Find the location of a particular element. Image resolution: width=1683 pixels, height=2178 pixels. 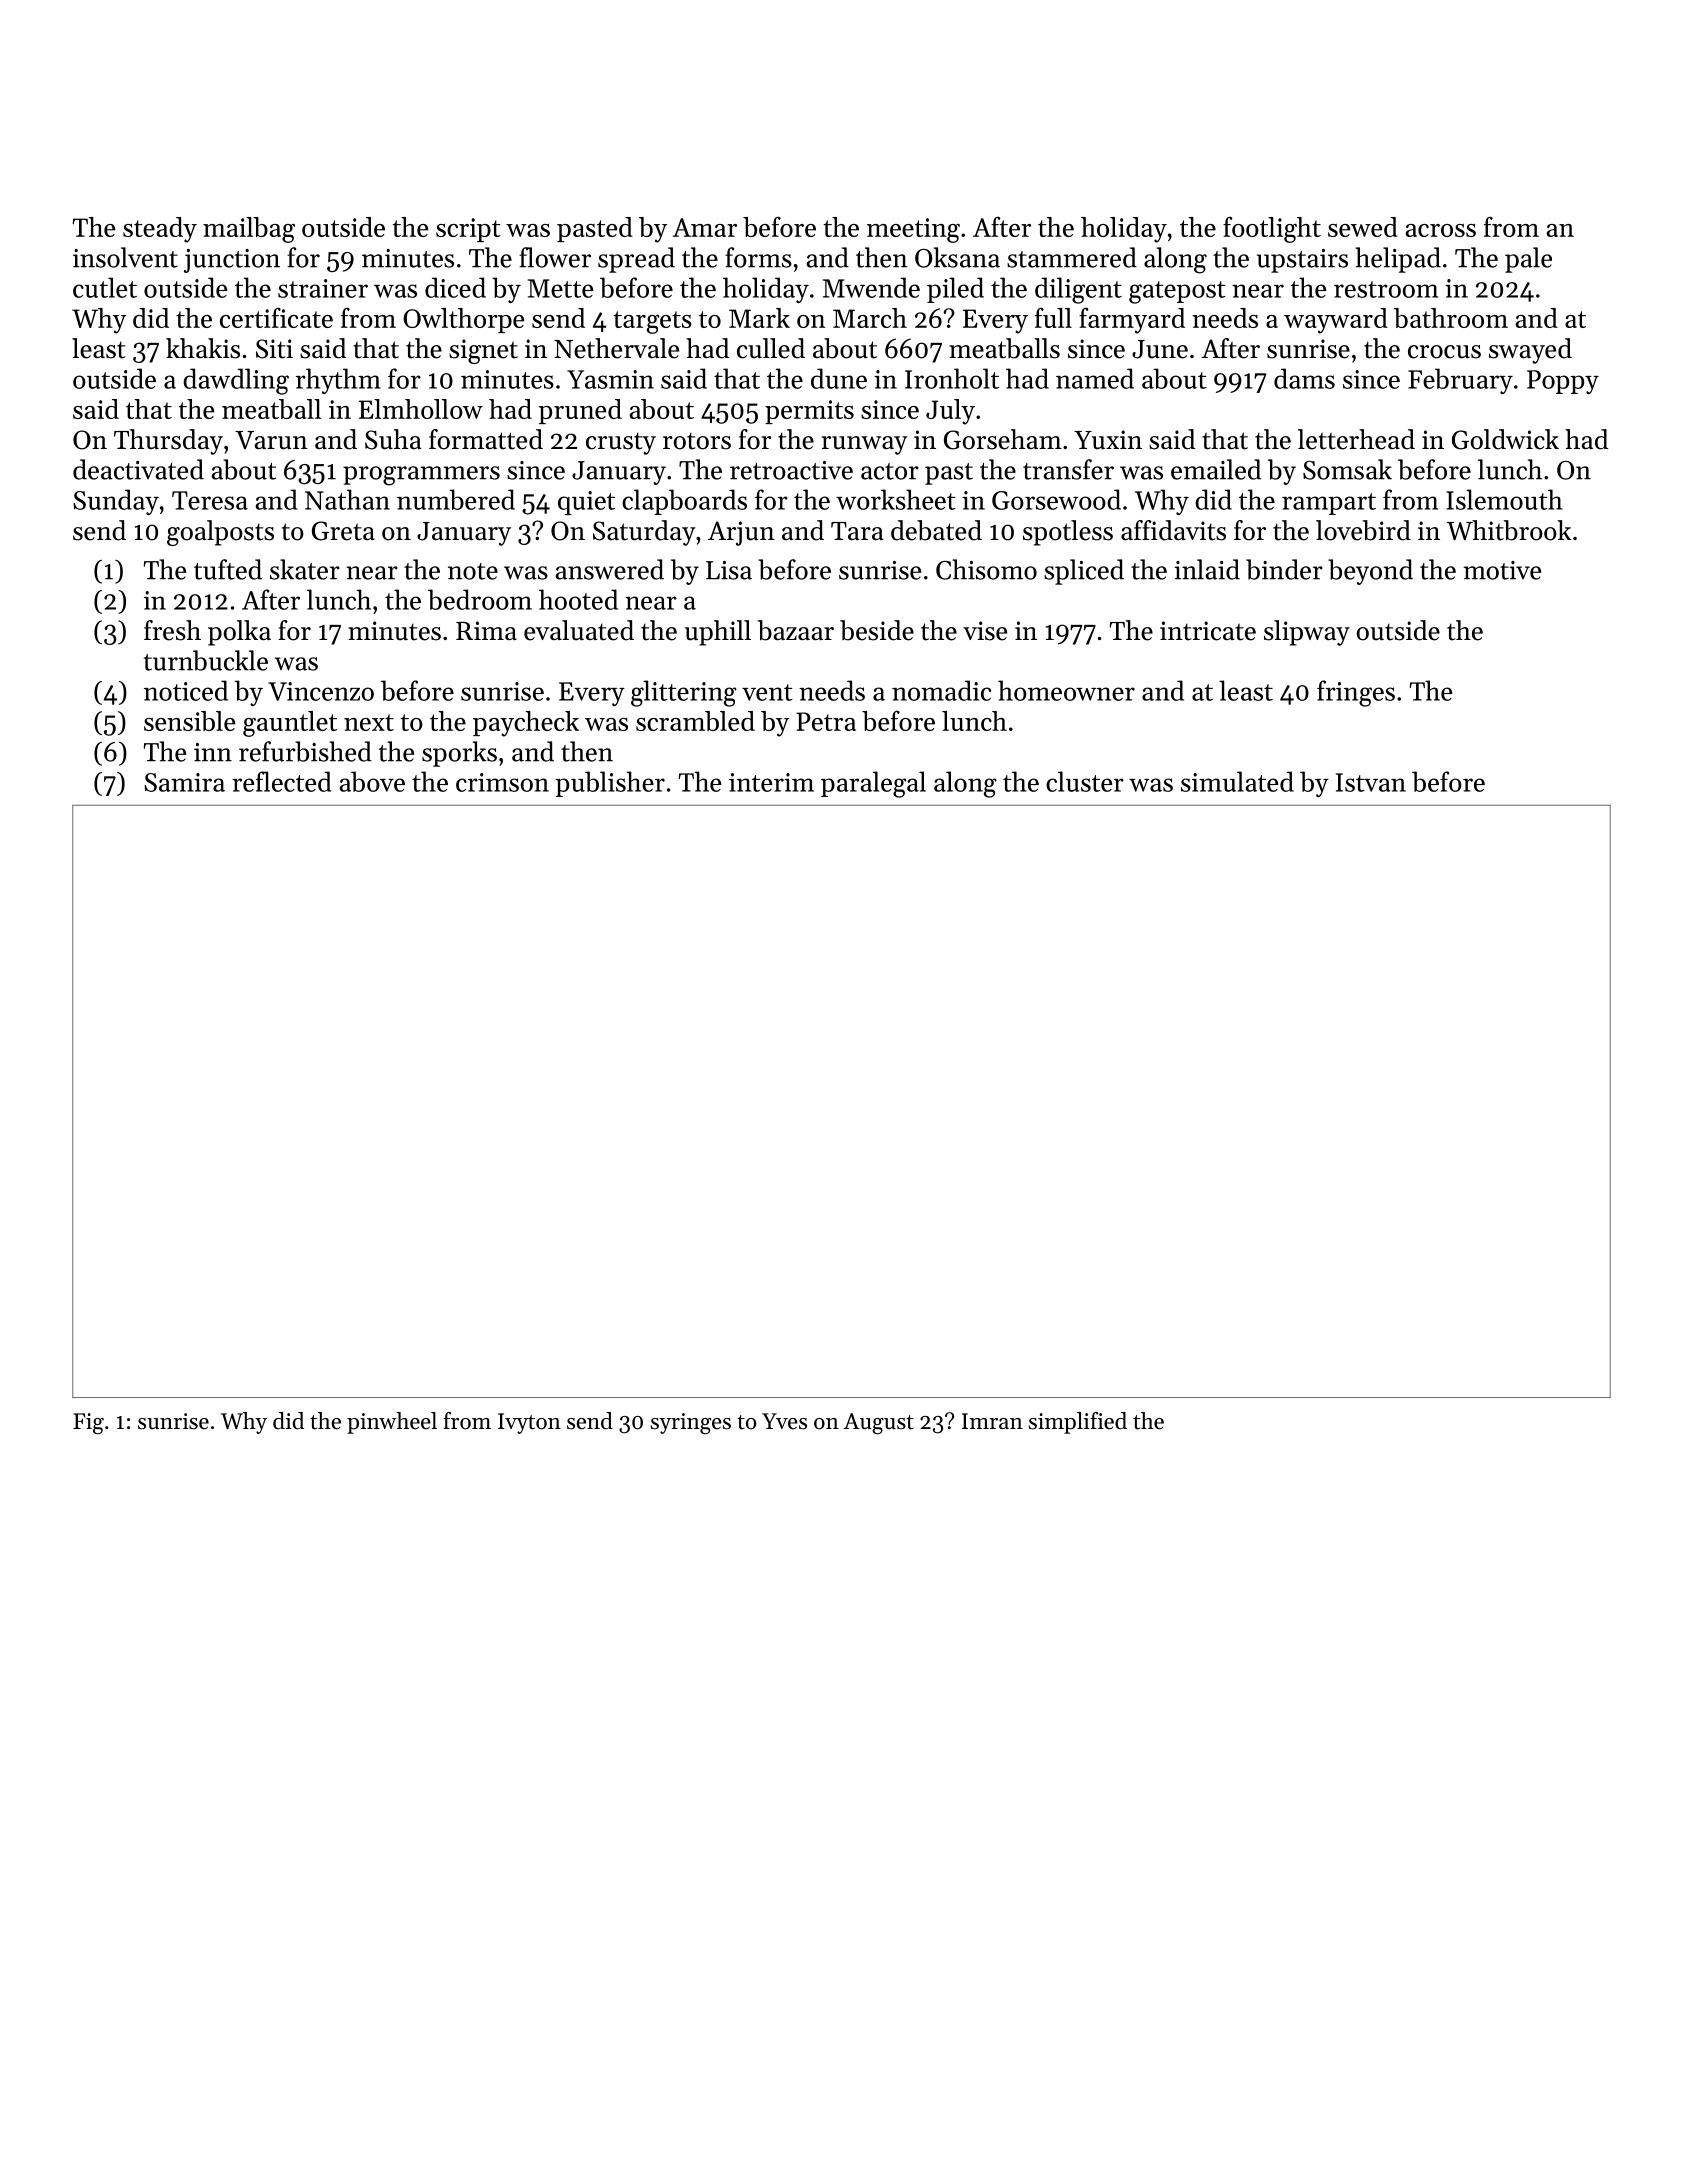

paralegal is located at coordinates (873, 784).
